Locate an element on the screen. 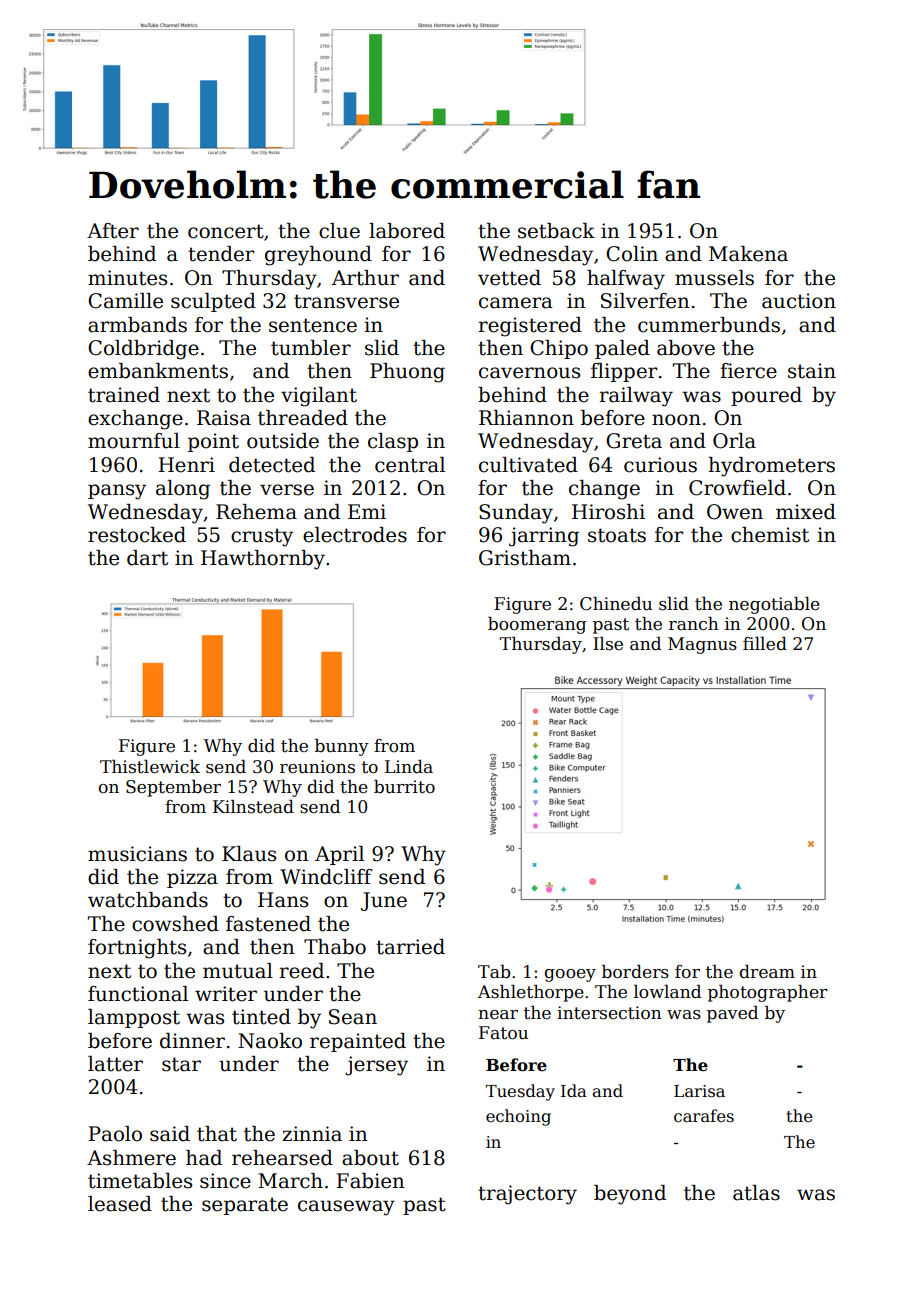 The image size is (924, 1311). restocked is located at coordinates (137, 535).
